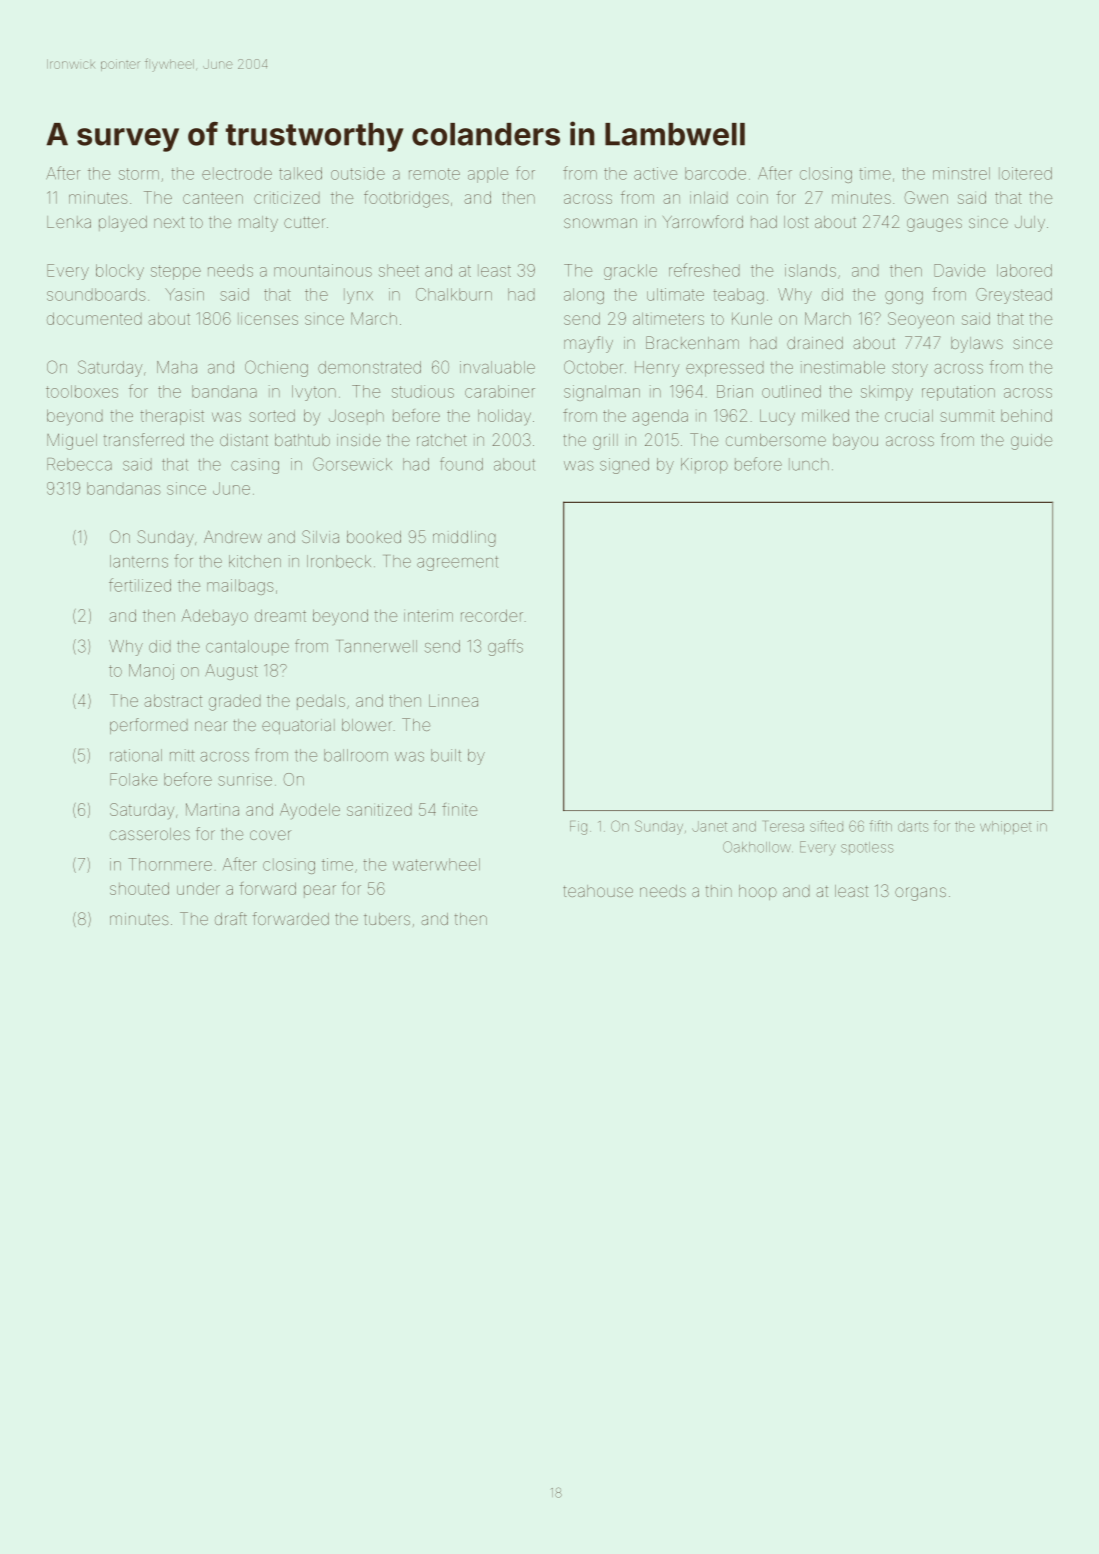  Describe the element at coordinates (959, 270) in the document. I see `Davide` at that location.
